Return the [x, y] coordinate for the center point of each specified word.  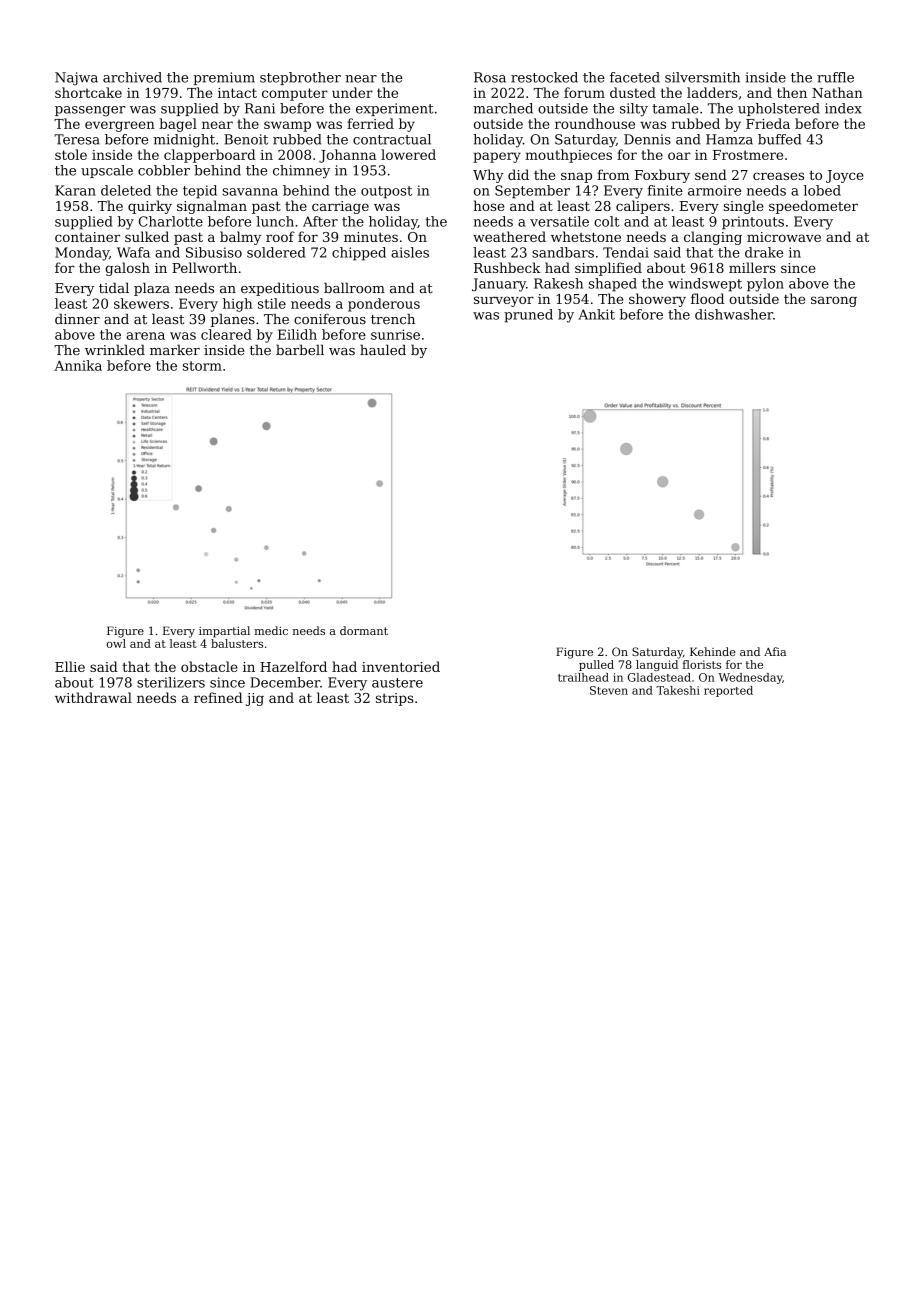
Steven [609, 690]
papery [497, 157]
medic [271, 630]
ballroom [354, 288]
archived [132, 77]
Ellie [70, 666]
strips [394, 699]
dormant [364, 630]
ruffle [835, 77]
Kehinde [713, 651]
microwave [784, 237]
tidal [114, 288]
